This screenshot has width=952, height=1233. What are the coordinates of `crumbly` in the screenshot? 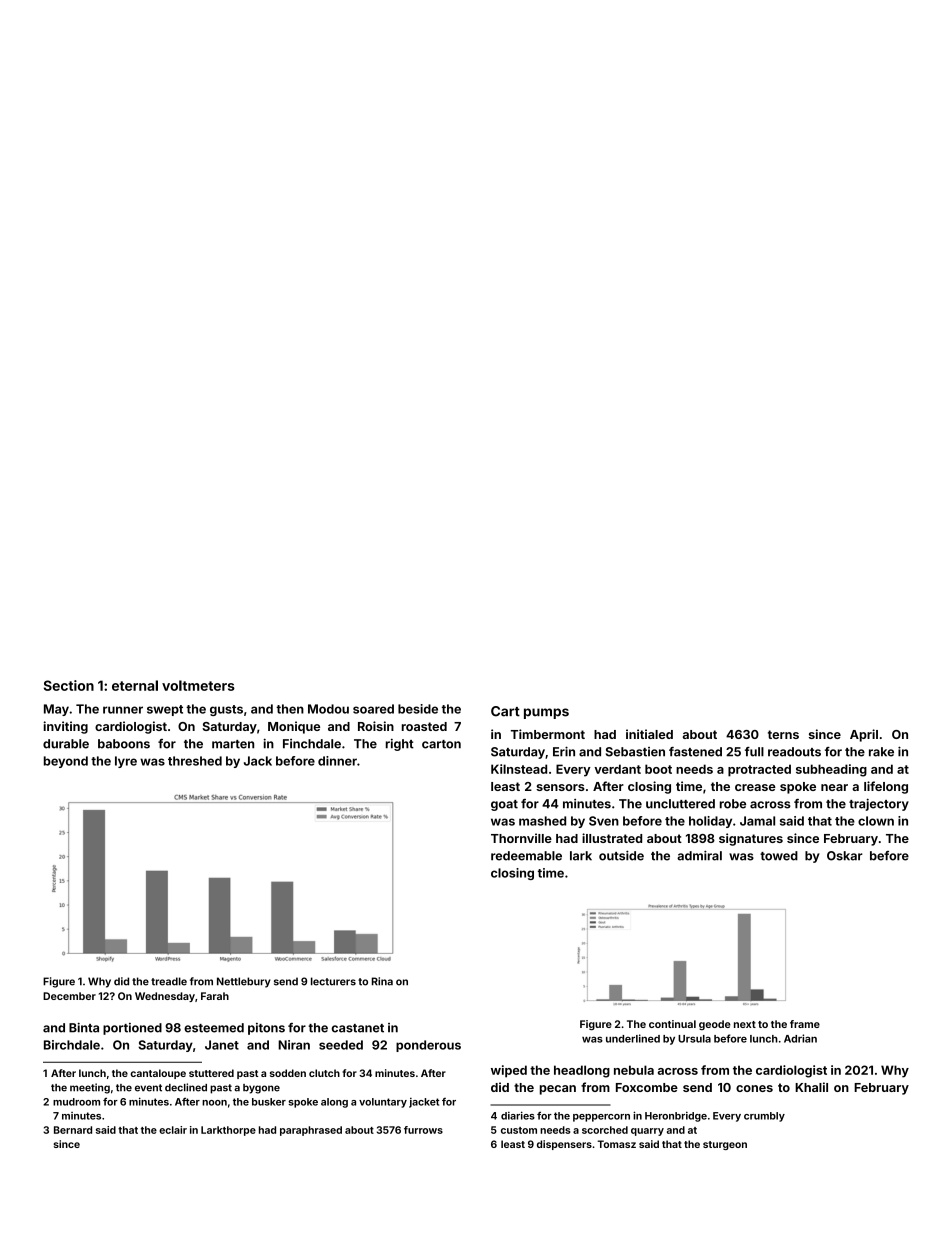 It's located at (764, 1117).
